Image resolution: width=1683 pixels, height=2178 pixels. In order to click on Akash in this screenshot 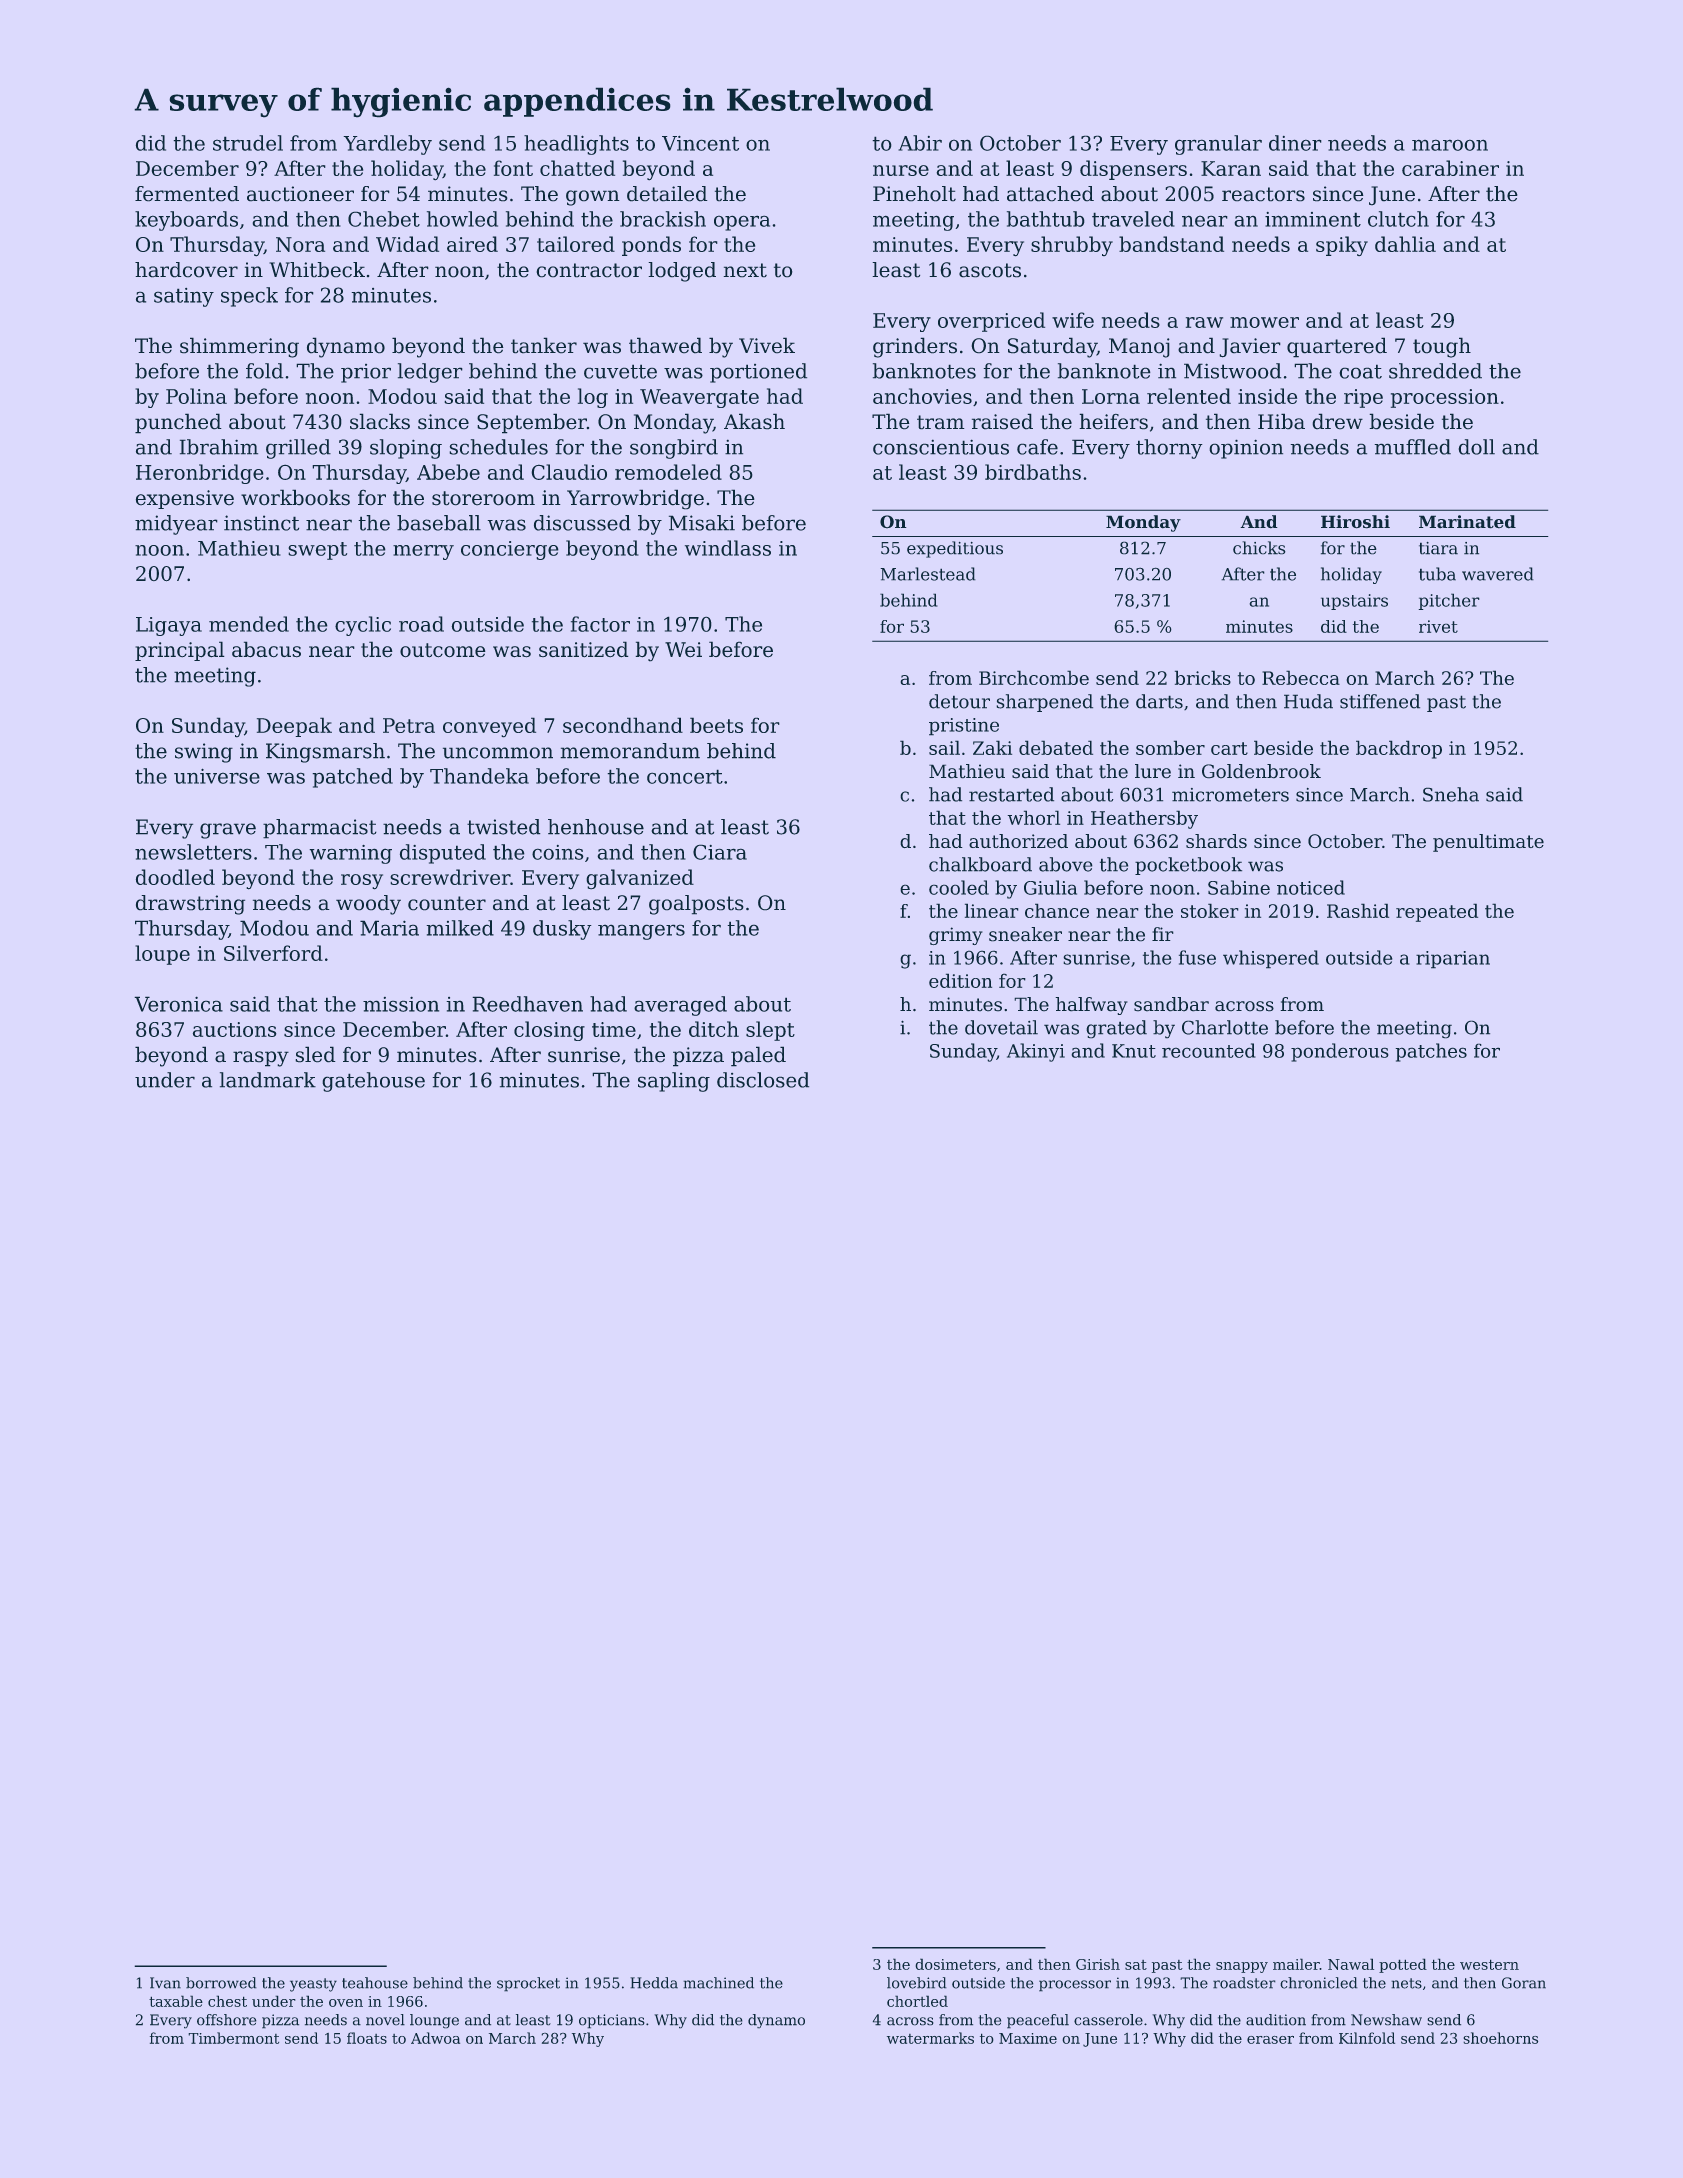, I will do `click(754, 421)`.
